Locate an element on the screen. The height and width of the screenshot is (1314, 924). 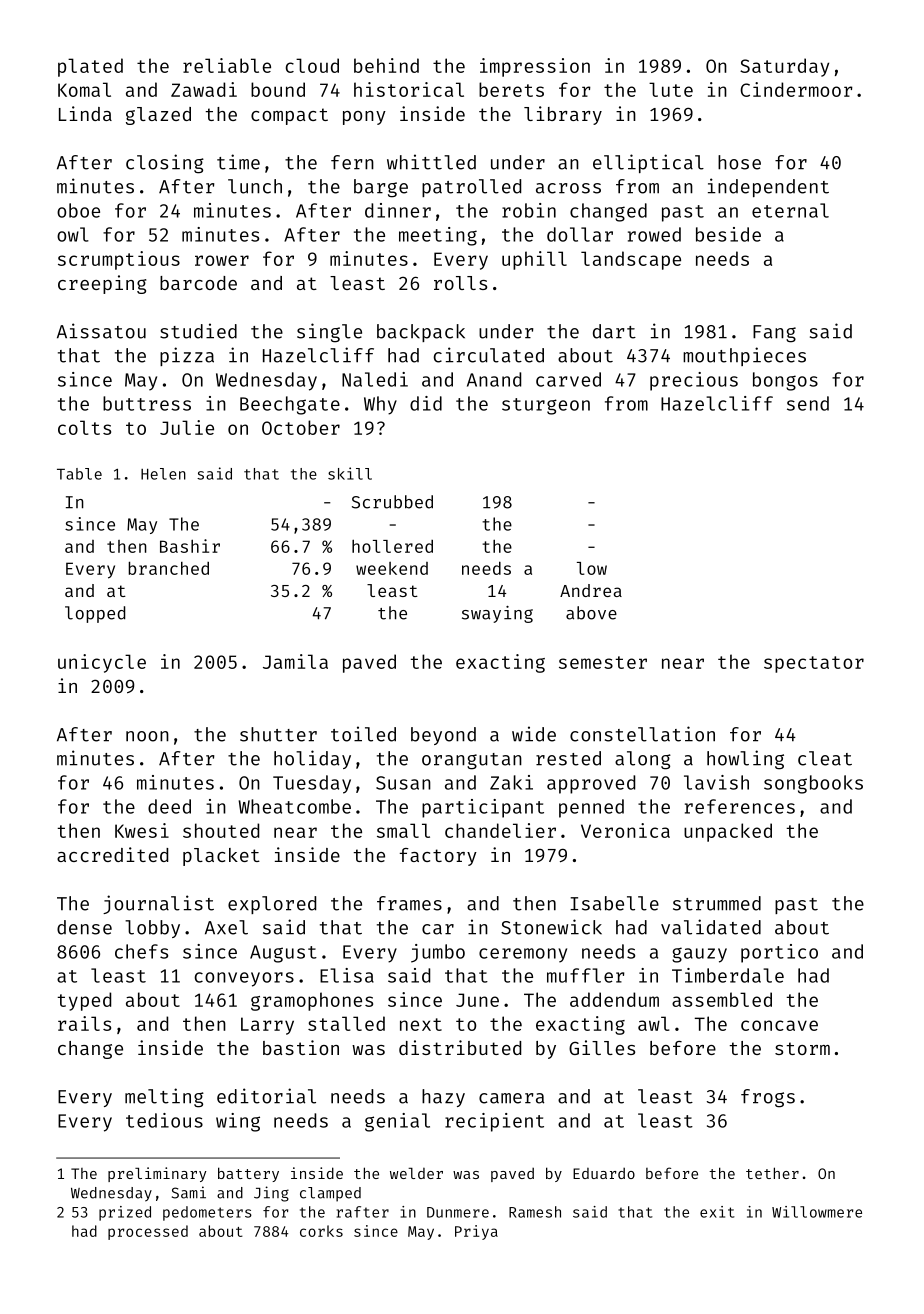
Ramesh is located at coordinates (535, 1212).
